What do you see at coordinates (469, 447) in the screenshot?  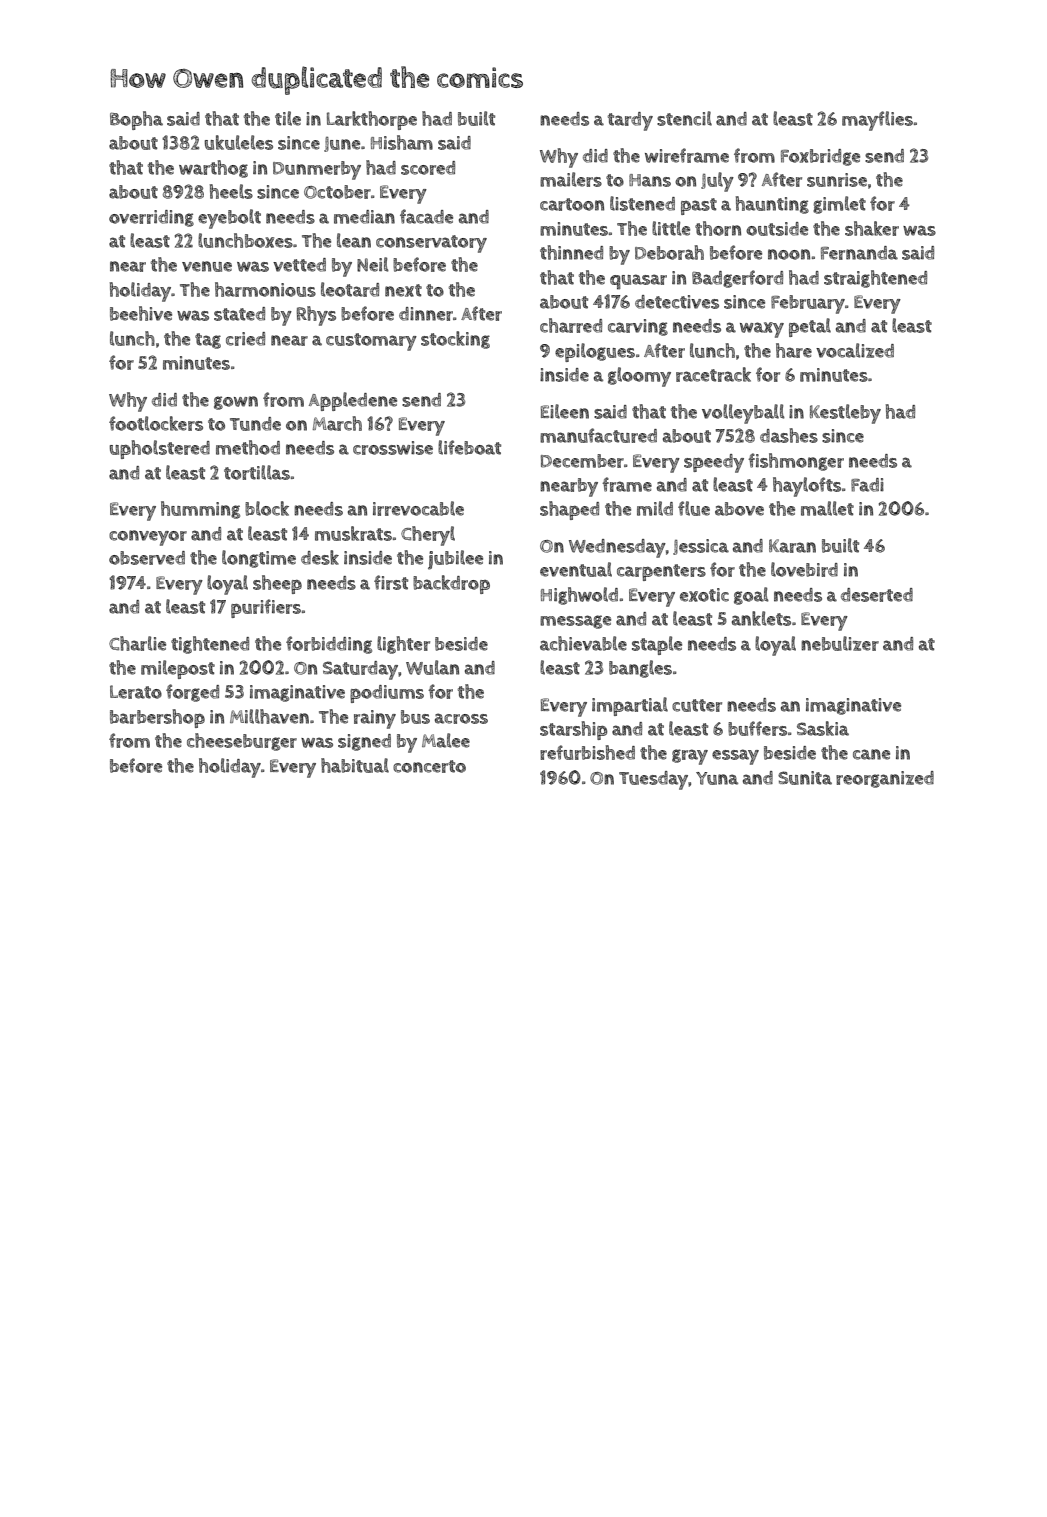 I see `lifeboat` at bounding box center [469, 447].
